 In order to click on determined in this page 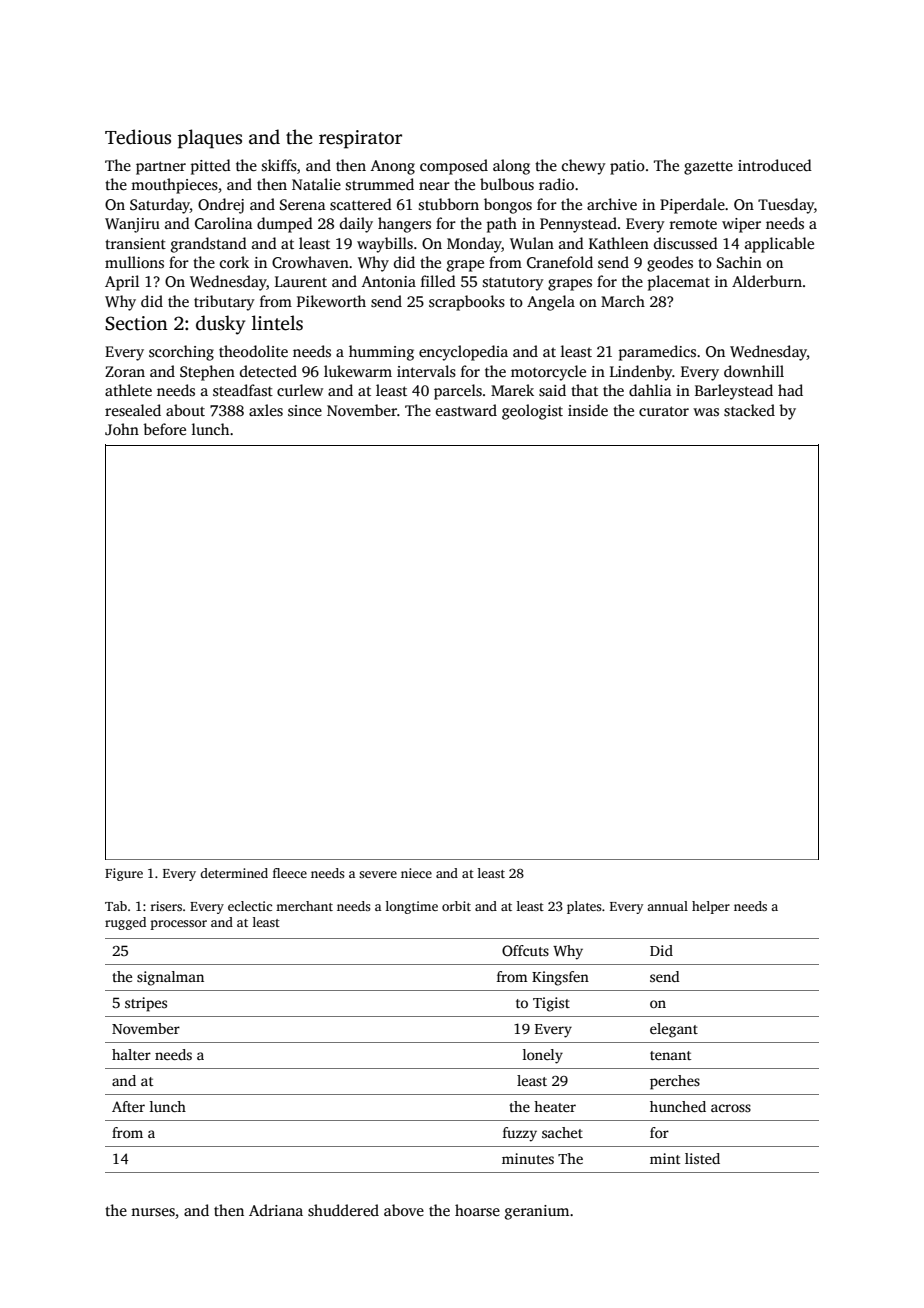, I will do `click(234, 873)`.
